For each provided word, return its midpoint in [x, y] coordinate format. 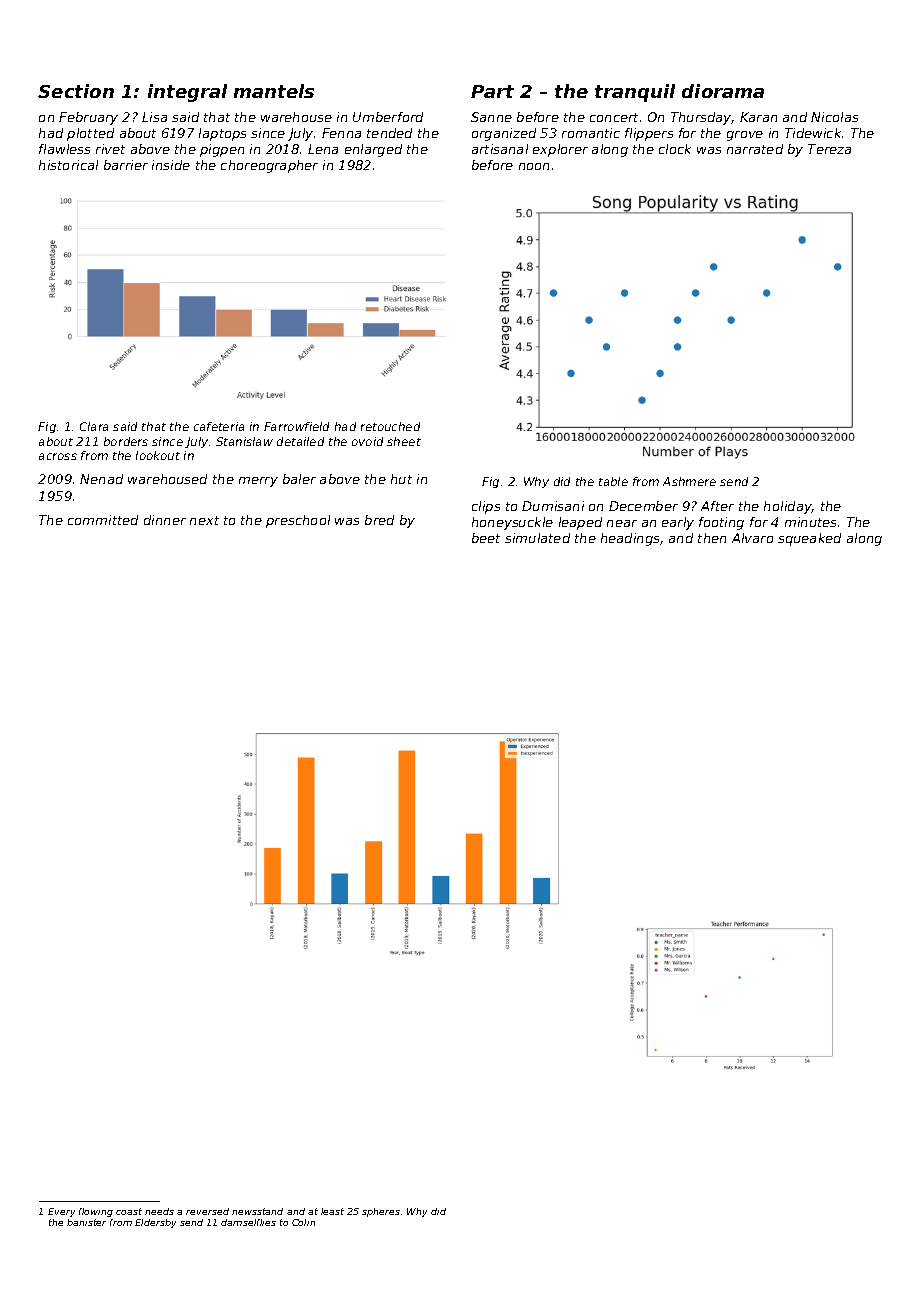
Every [61, 1212]
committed [103, 520]
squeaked [809, 539]
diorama [723, 91]
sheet [404, 441]
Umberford [388, 117]
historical [68, 165]
